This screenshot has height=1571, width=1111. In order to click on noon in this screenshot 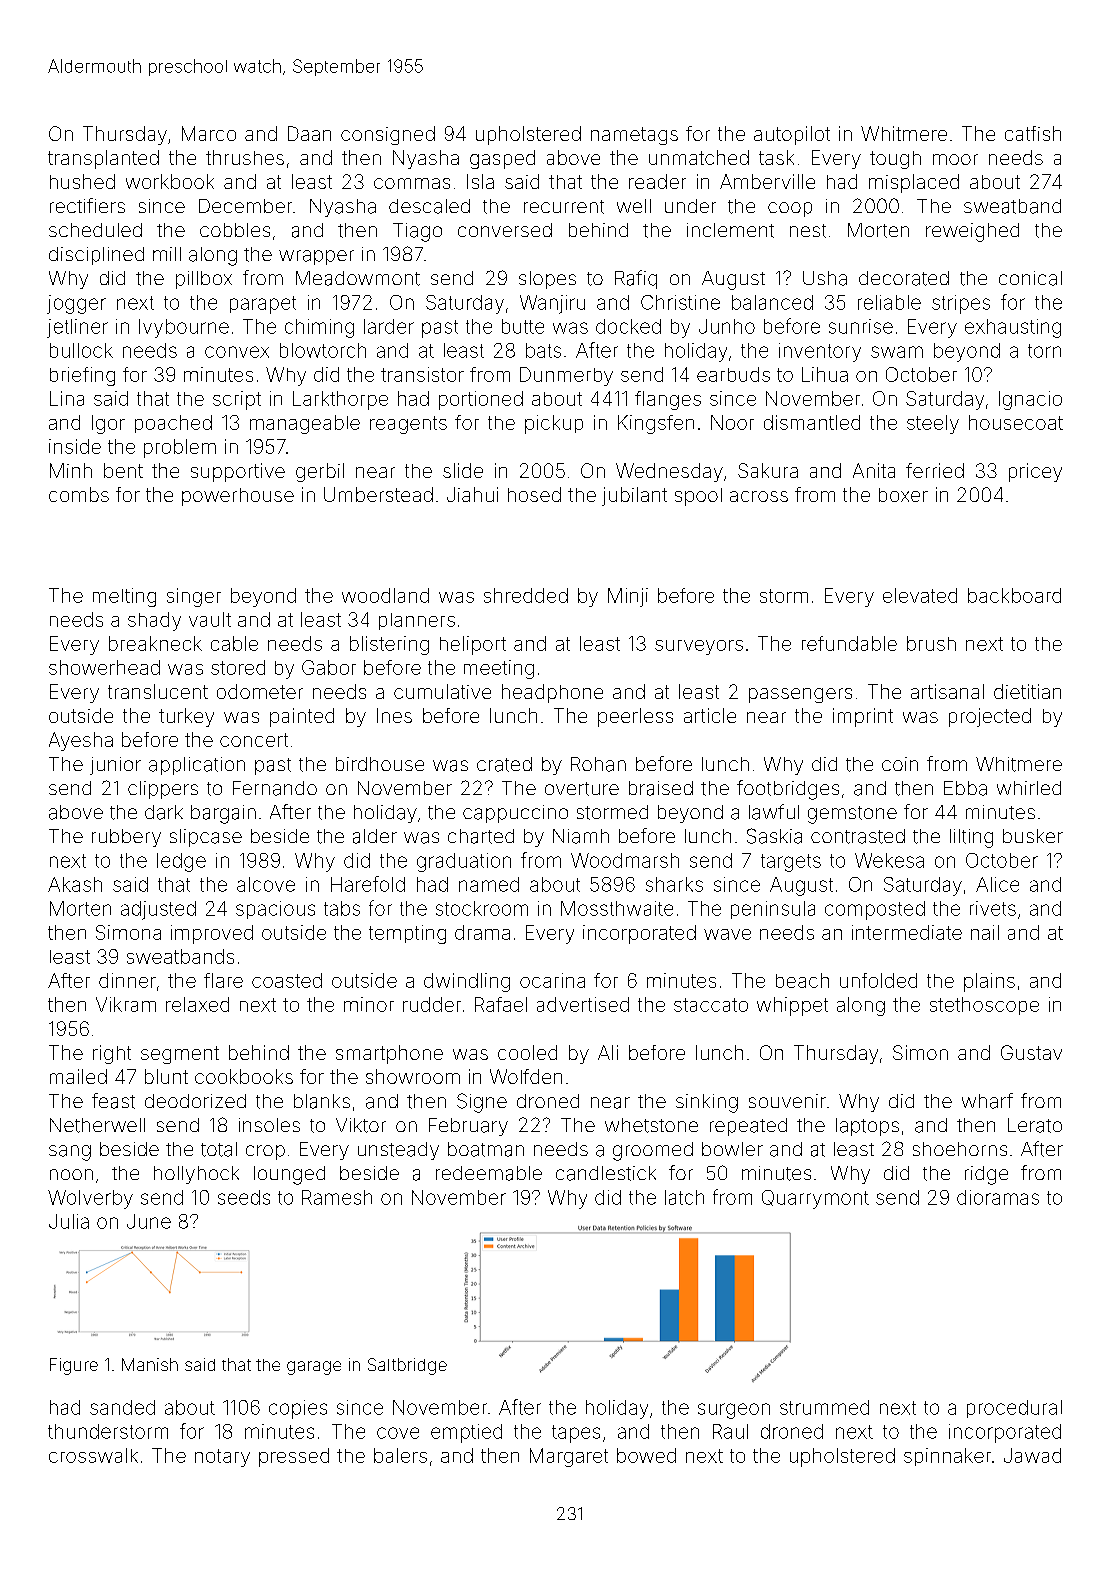, I will do `click(71, 1174)`.
